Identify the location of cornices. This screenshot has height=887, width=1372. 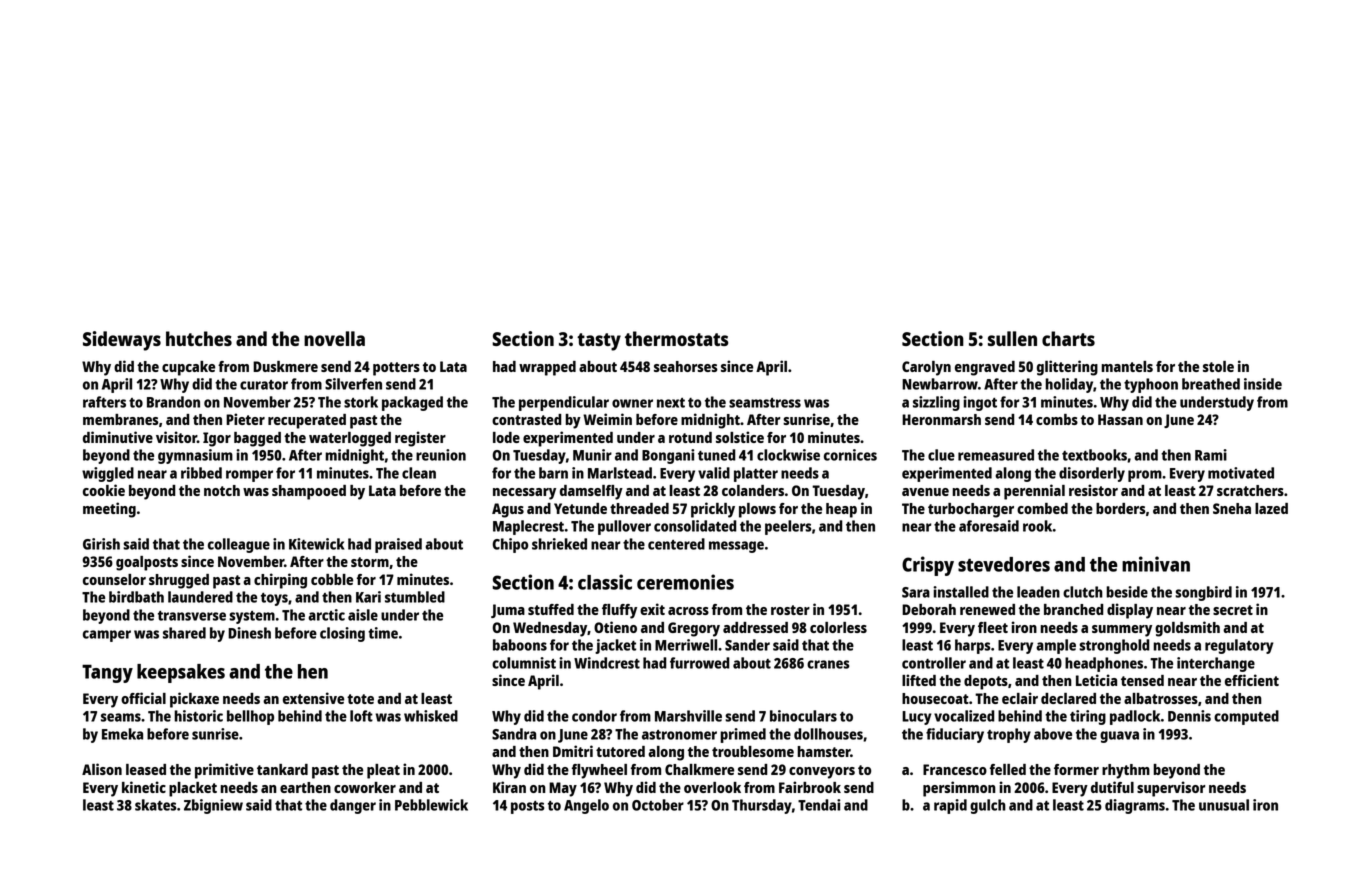
(850, 455).
